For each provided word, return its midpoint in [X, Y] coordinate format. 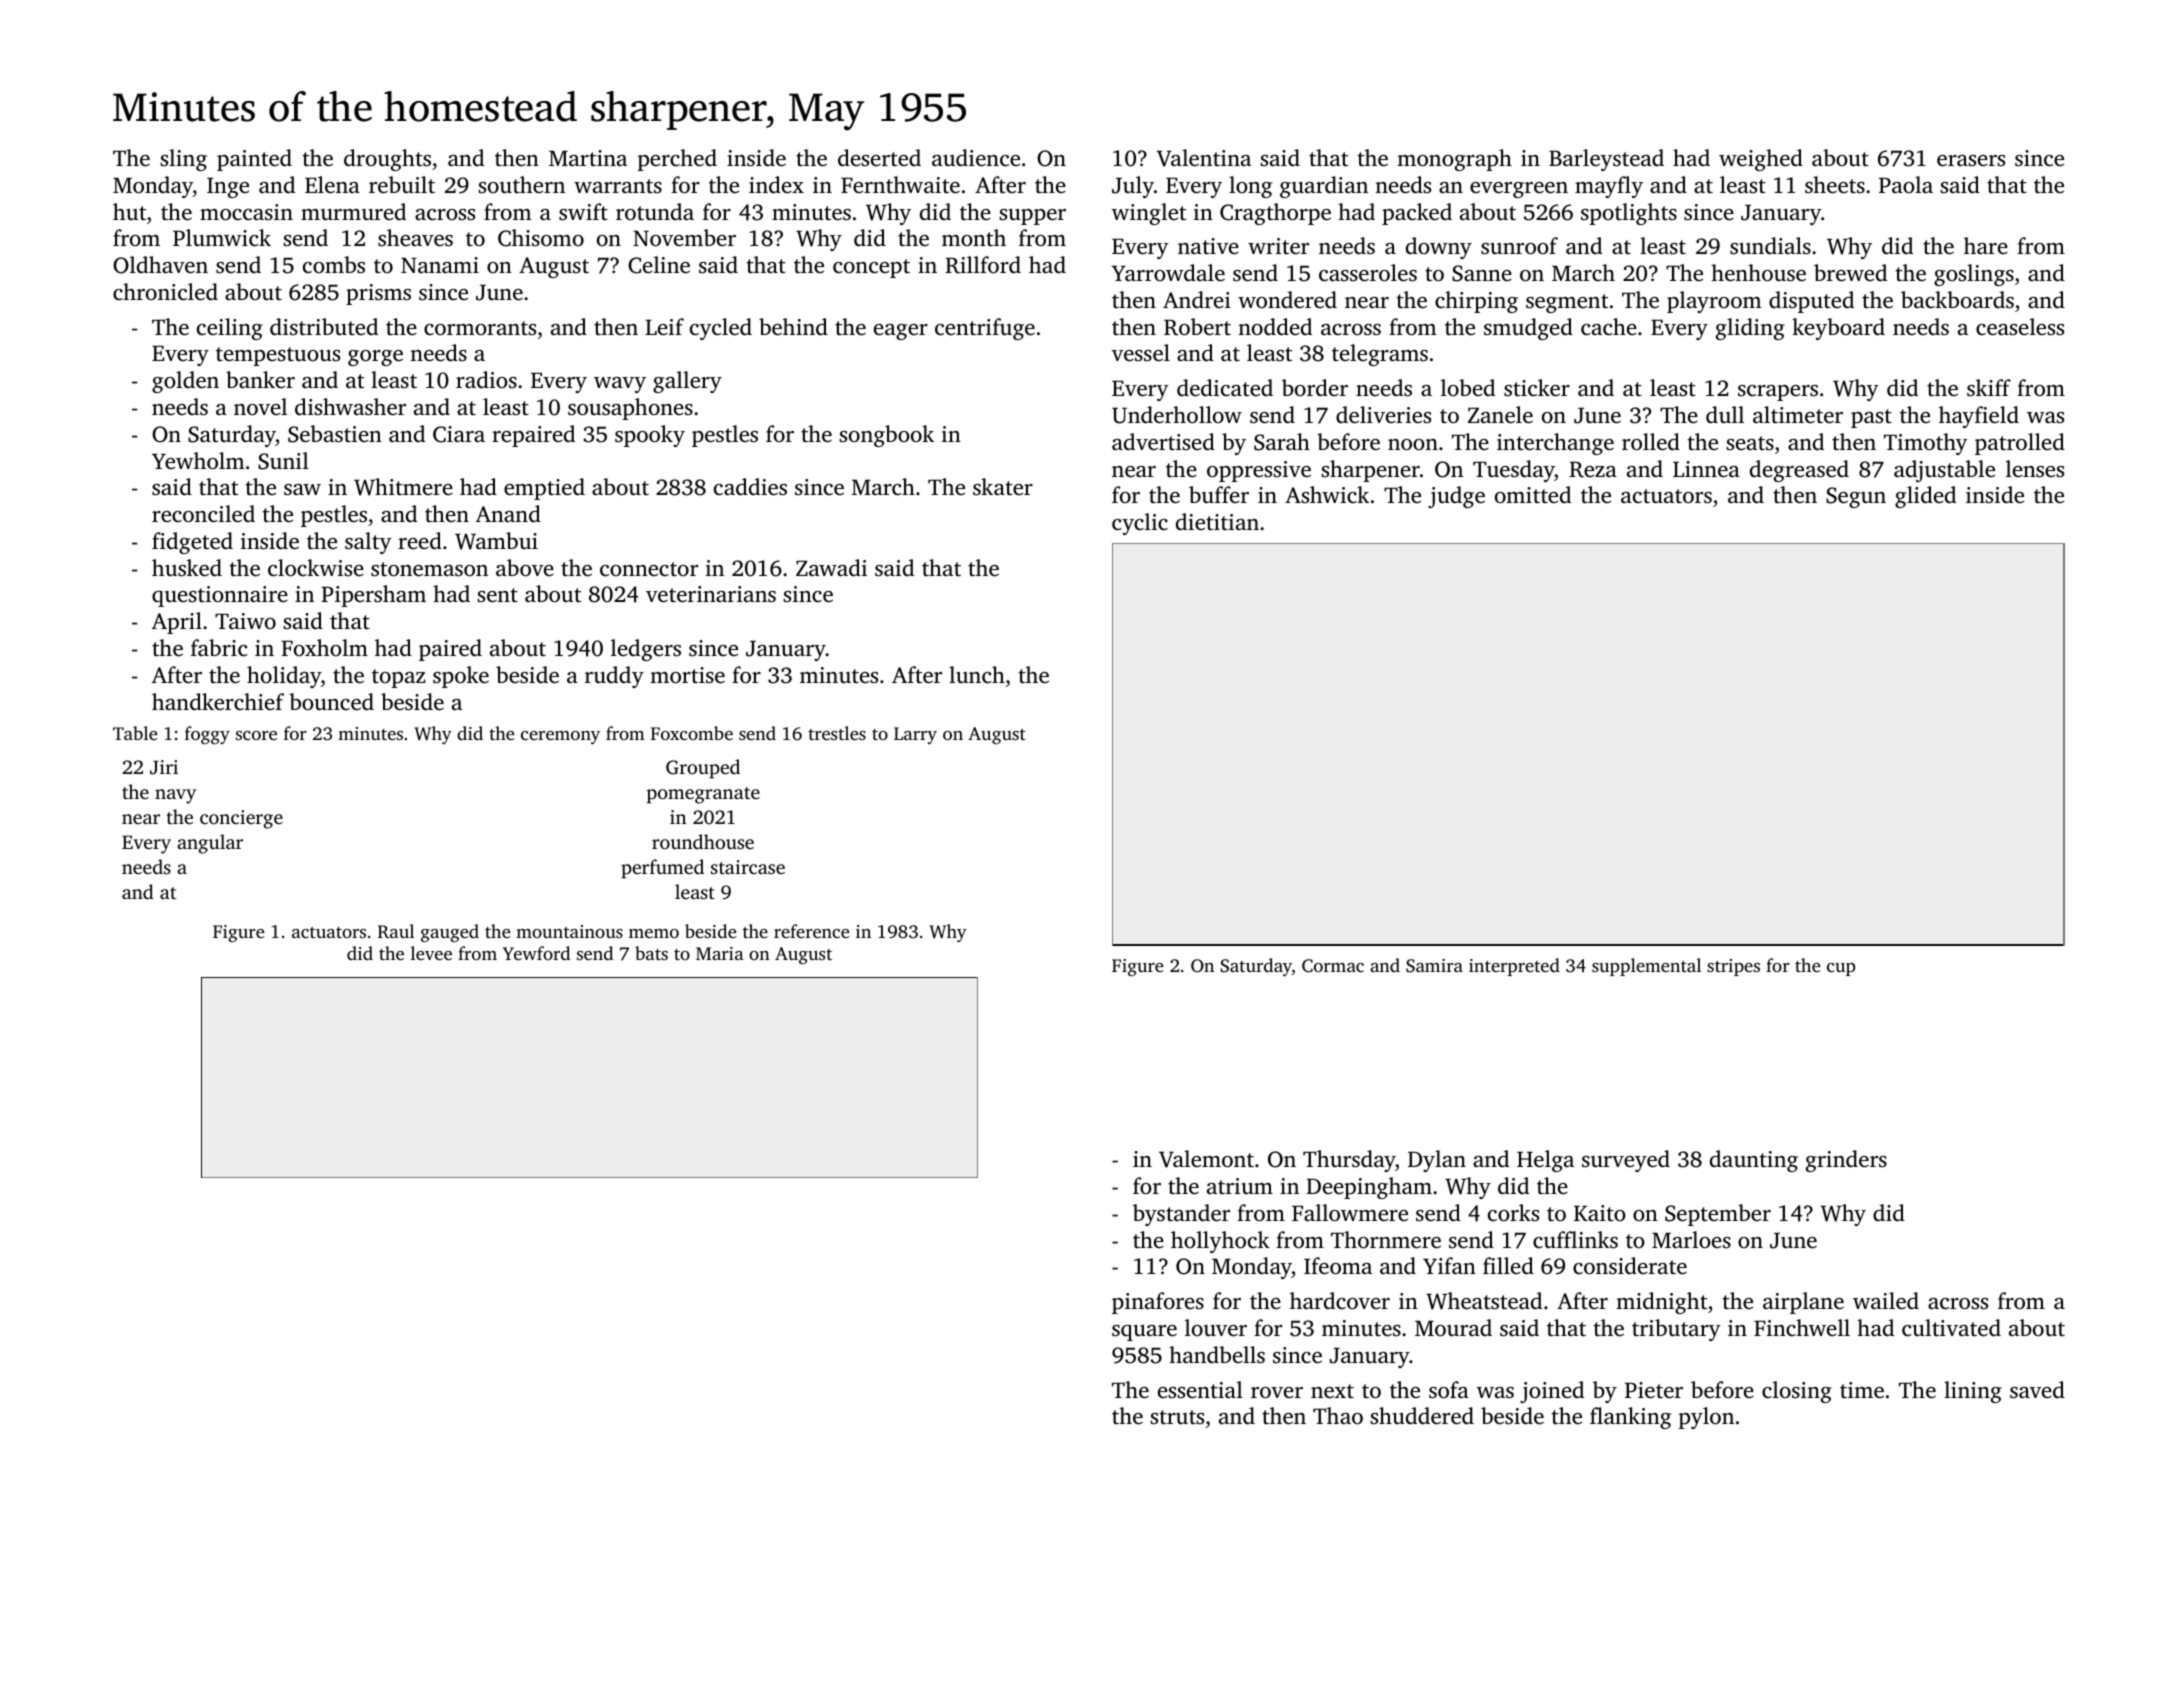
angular [210, 844]
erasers [1971, 161]
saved [2037, 1390]
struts [1177, 1417]
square [1144, 1333]
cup [1841, 969]
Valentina [1204, 158]
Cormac [1333, 966]
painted [254, 160]
